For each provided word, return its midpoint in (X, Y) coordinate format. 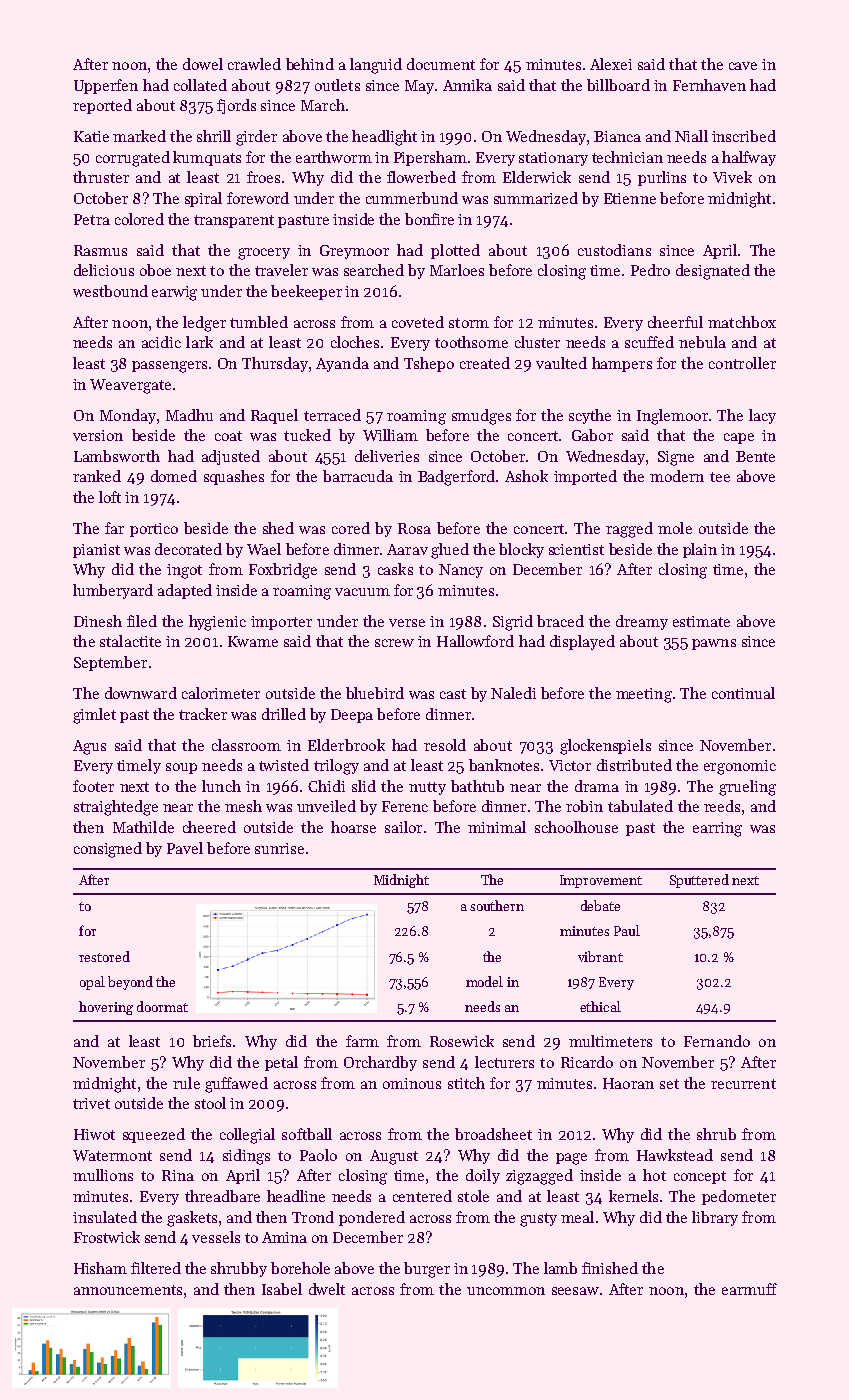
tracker (203, 714)
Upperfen (106, 86)
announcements (128, 1290)
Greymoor (354, 252)
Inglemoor (672, 417)
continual (743, 693)
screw (394, 643)
